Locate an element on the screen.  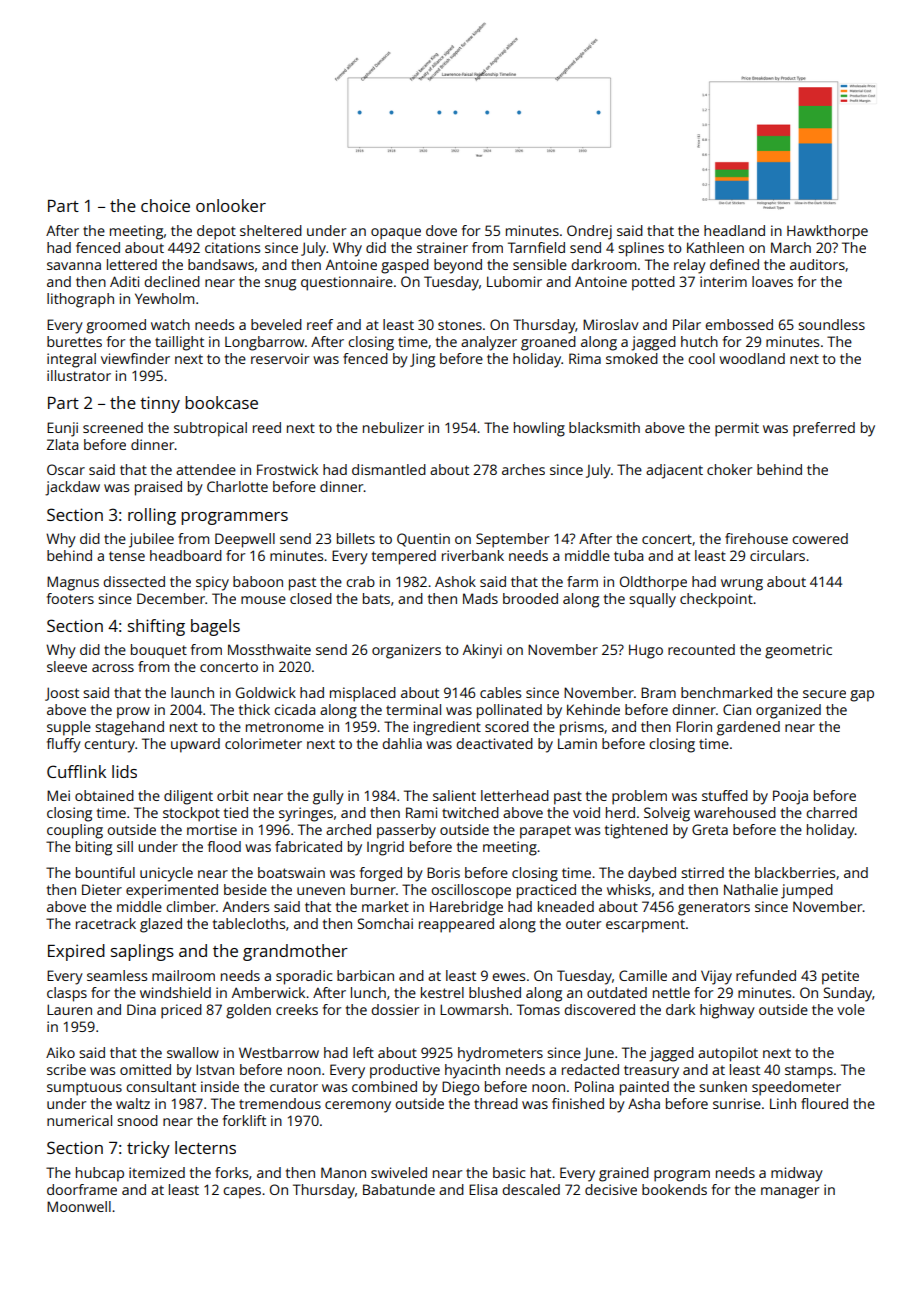
cool is located at coordinates (701, 358).
